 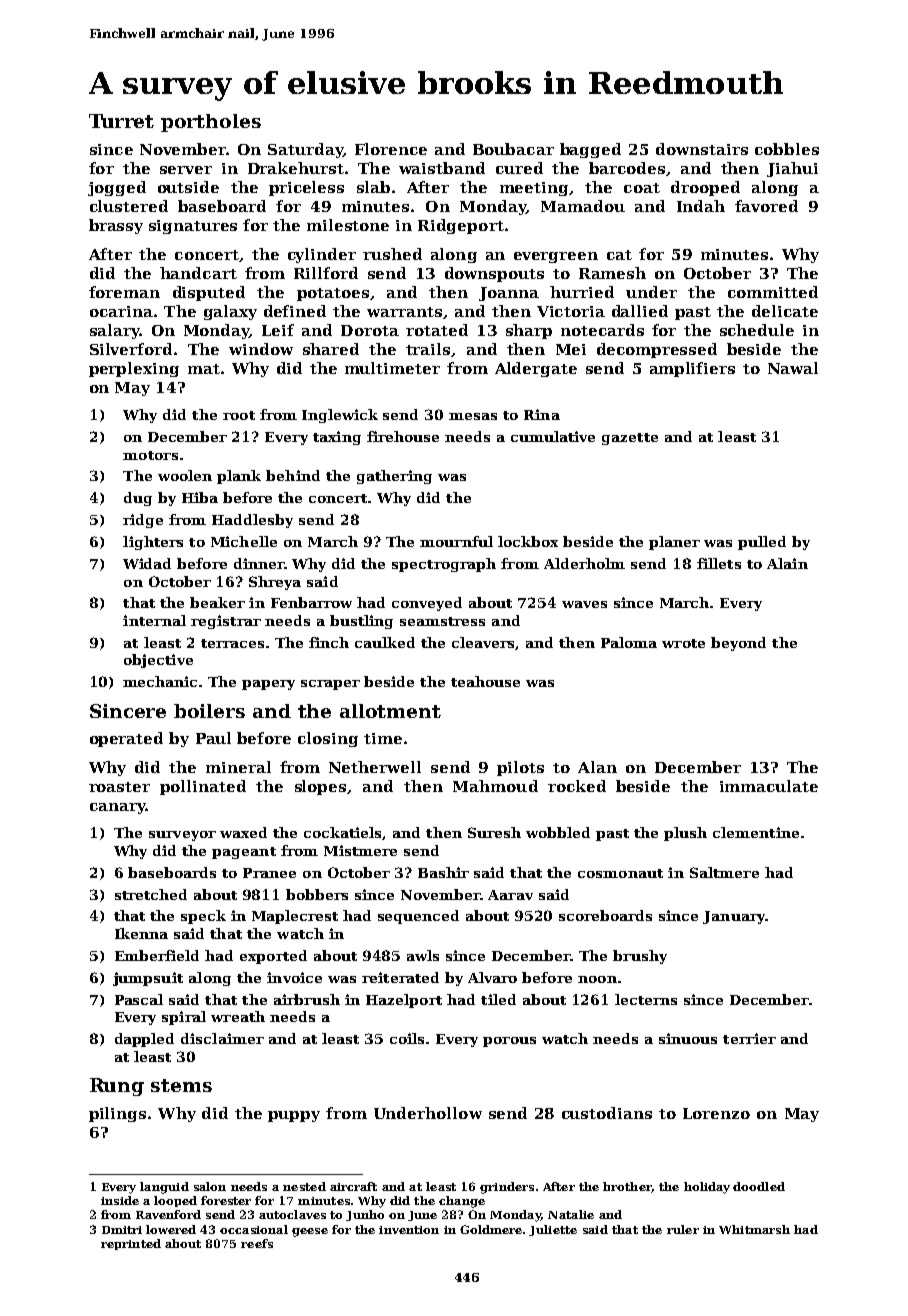 I want to click on immaculate, so click(x=769, y=786).
